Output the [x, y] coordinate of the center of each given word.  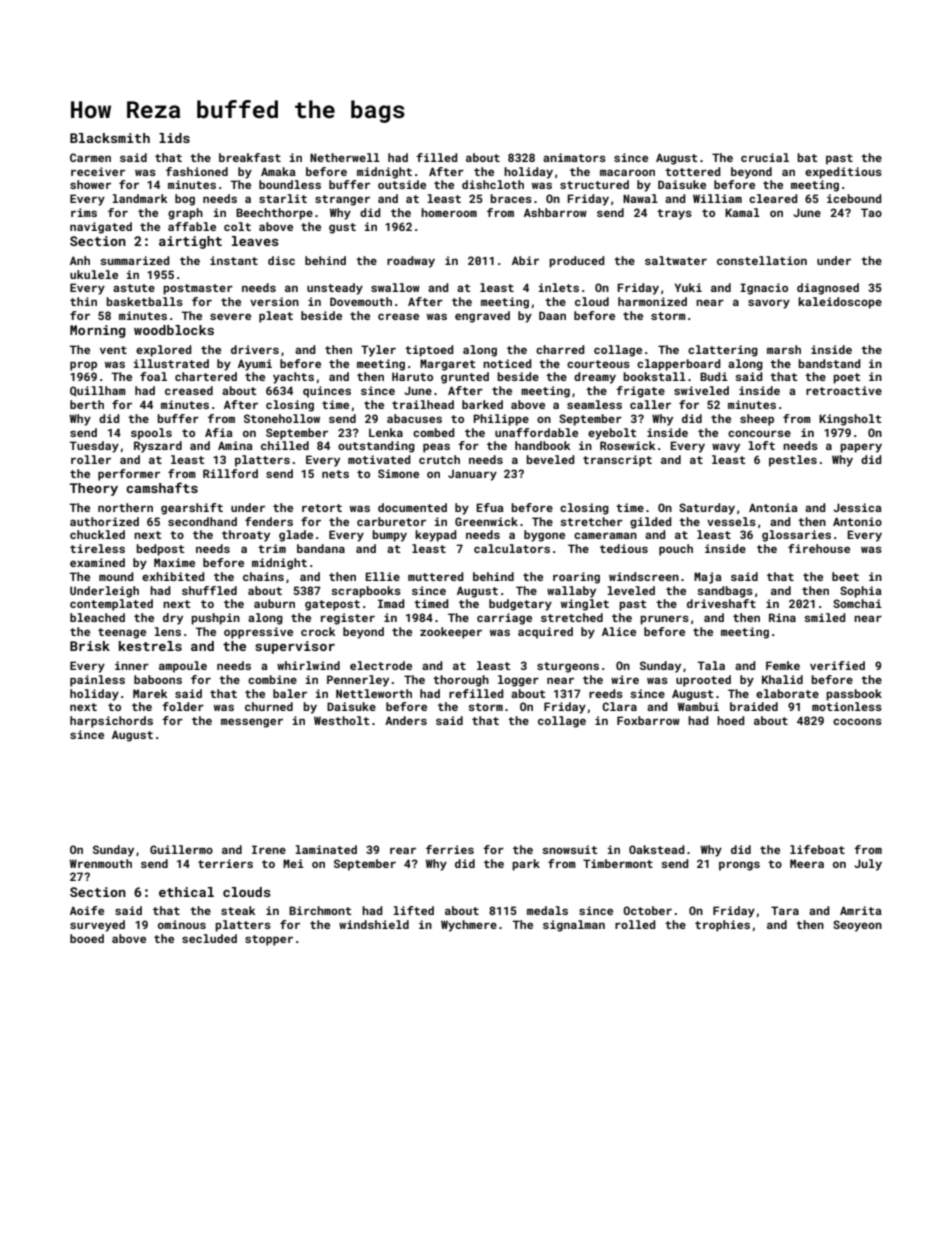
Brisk [90, 646]
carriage [504, 619]
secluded [209, 938]
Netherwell [345, 157]
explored [164, 351]
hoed [731, 720]
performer [129, 475]
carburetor [391, 521]
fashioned [197, 171]
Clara [619, 706]
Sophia [860, 592]
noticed [507, 363]
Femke [783, 665]
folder [183, 706]
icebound [854, 198]
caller [650, 404]
